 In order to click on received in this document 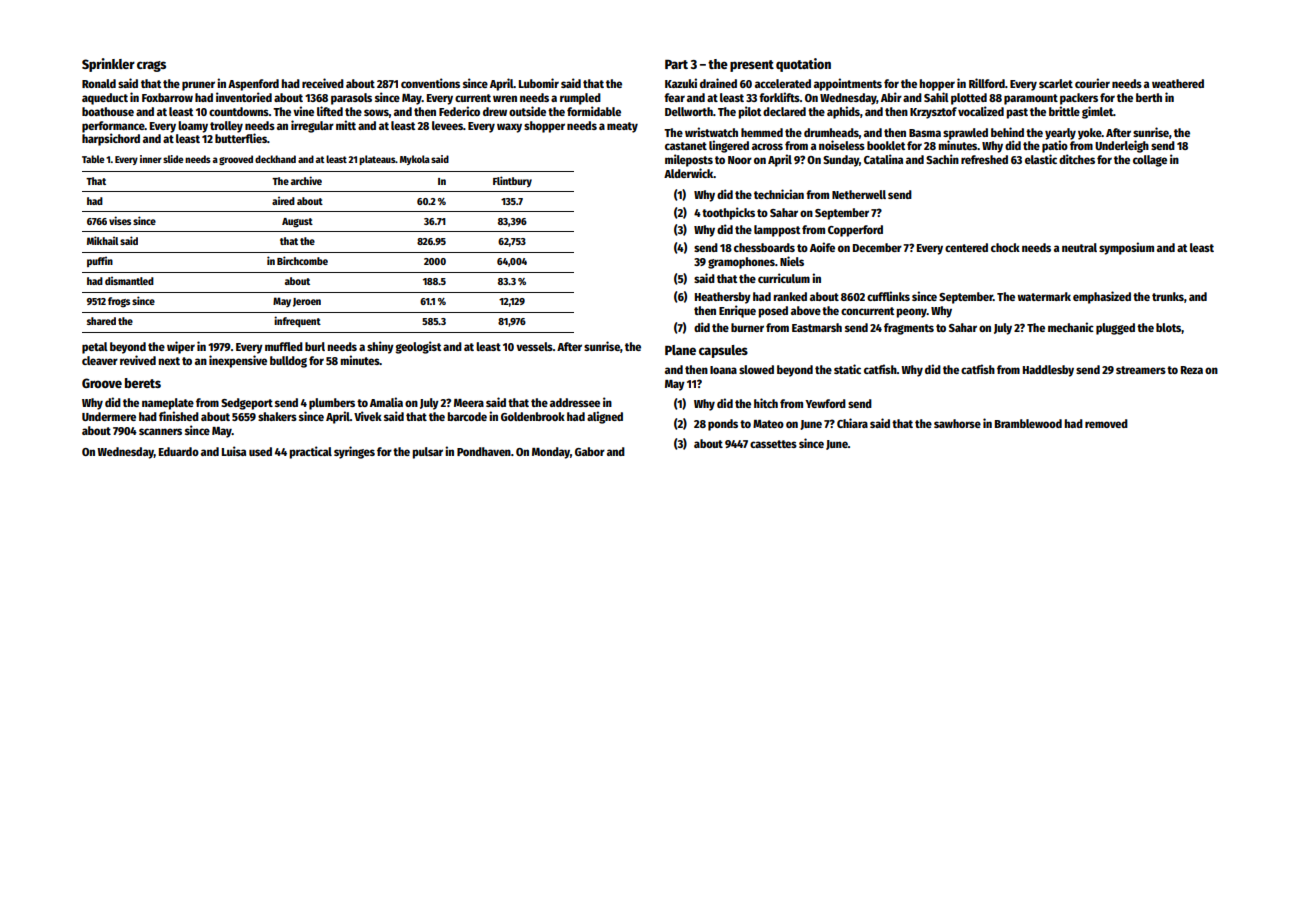, I will do `click(323, 83)`.
